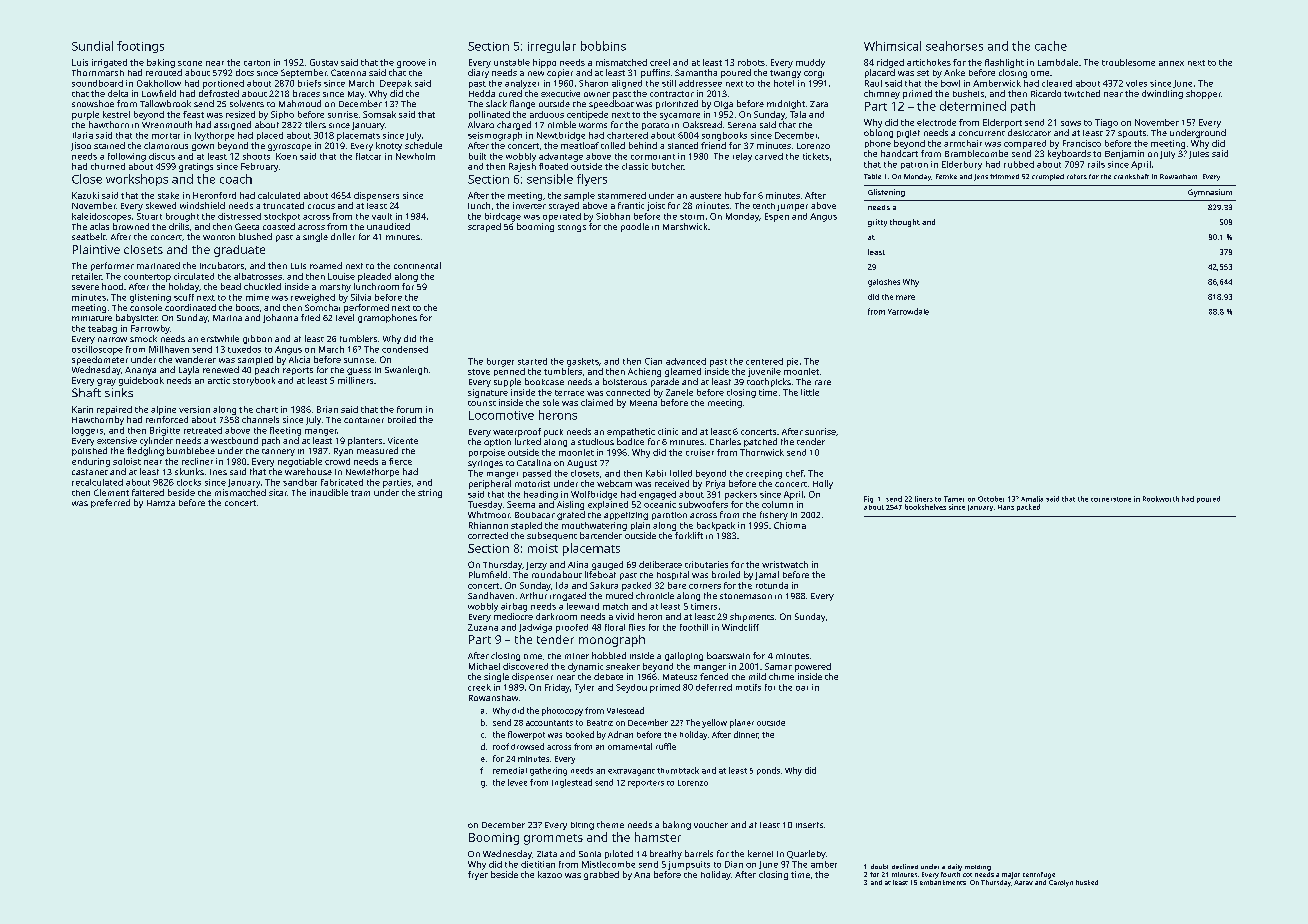  What do you see at coordinates (1161, 499) in the screenshot?
I see `Rookworth` at bounding box center [1161, 499].
